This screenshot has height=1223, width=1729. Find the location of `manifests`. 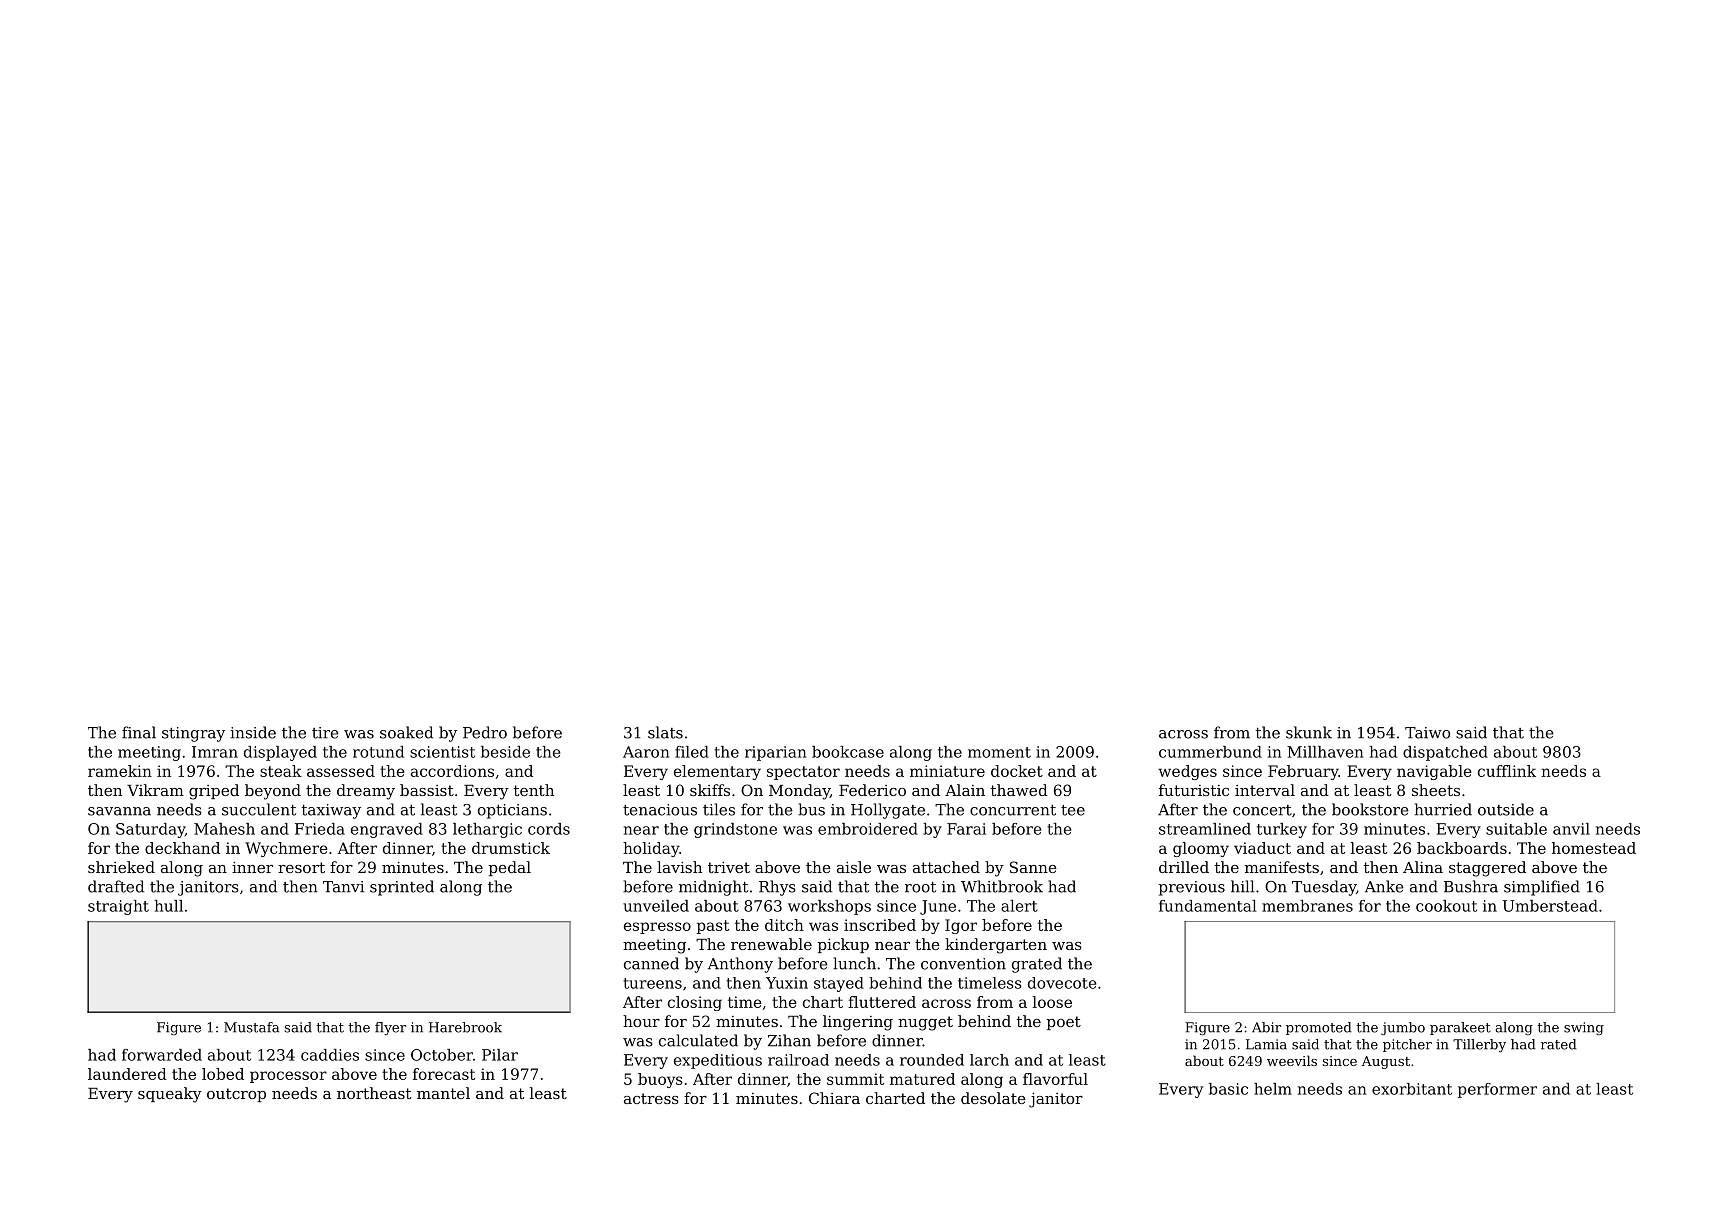

manifests is located at coordinates (1282, 867).
